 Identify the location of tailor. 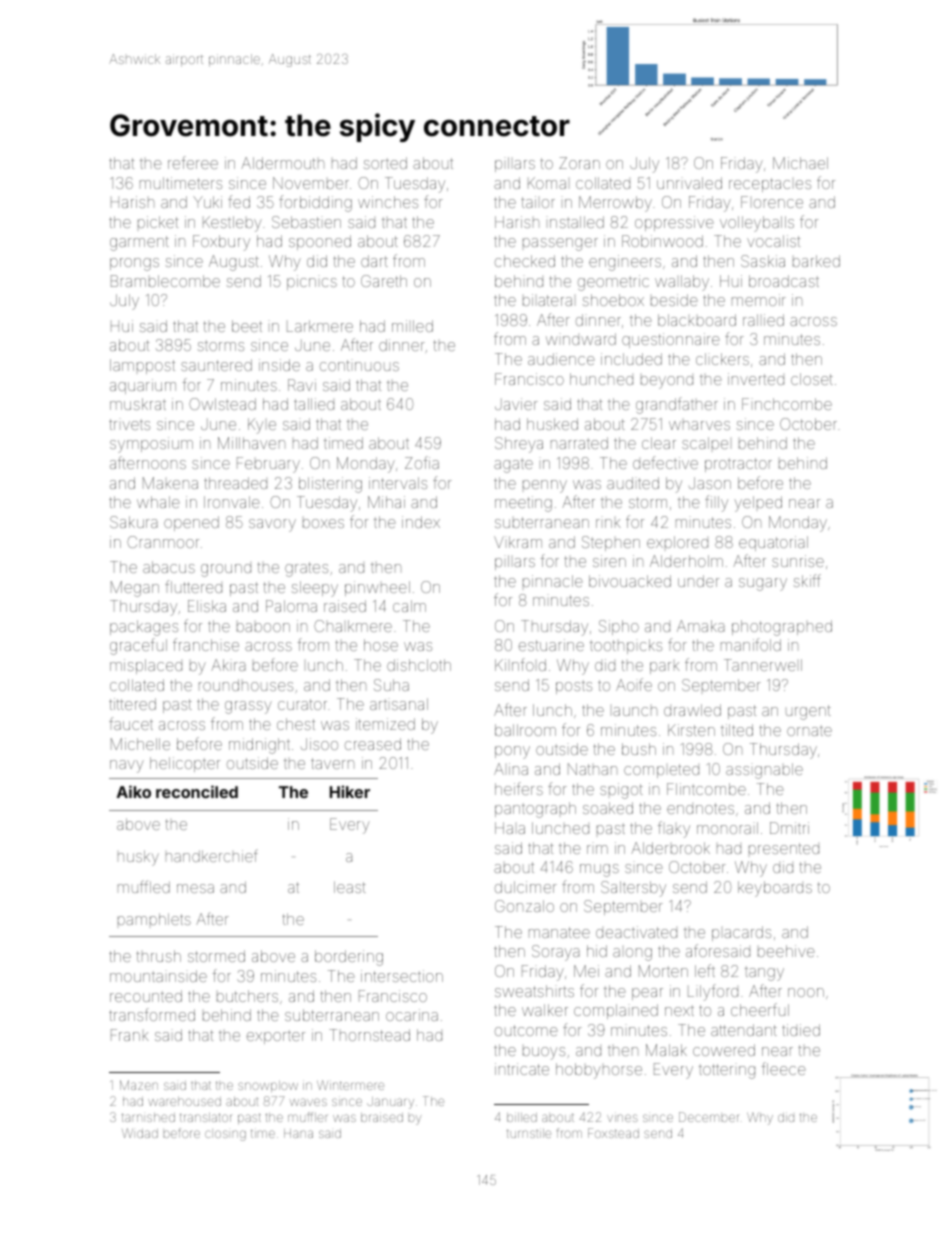
(538, 202).
